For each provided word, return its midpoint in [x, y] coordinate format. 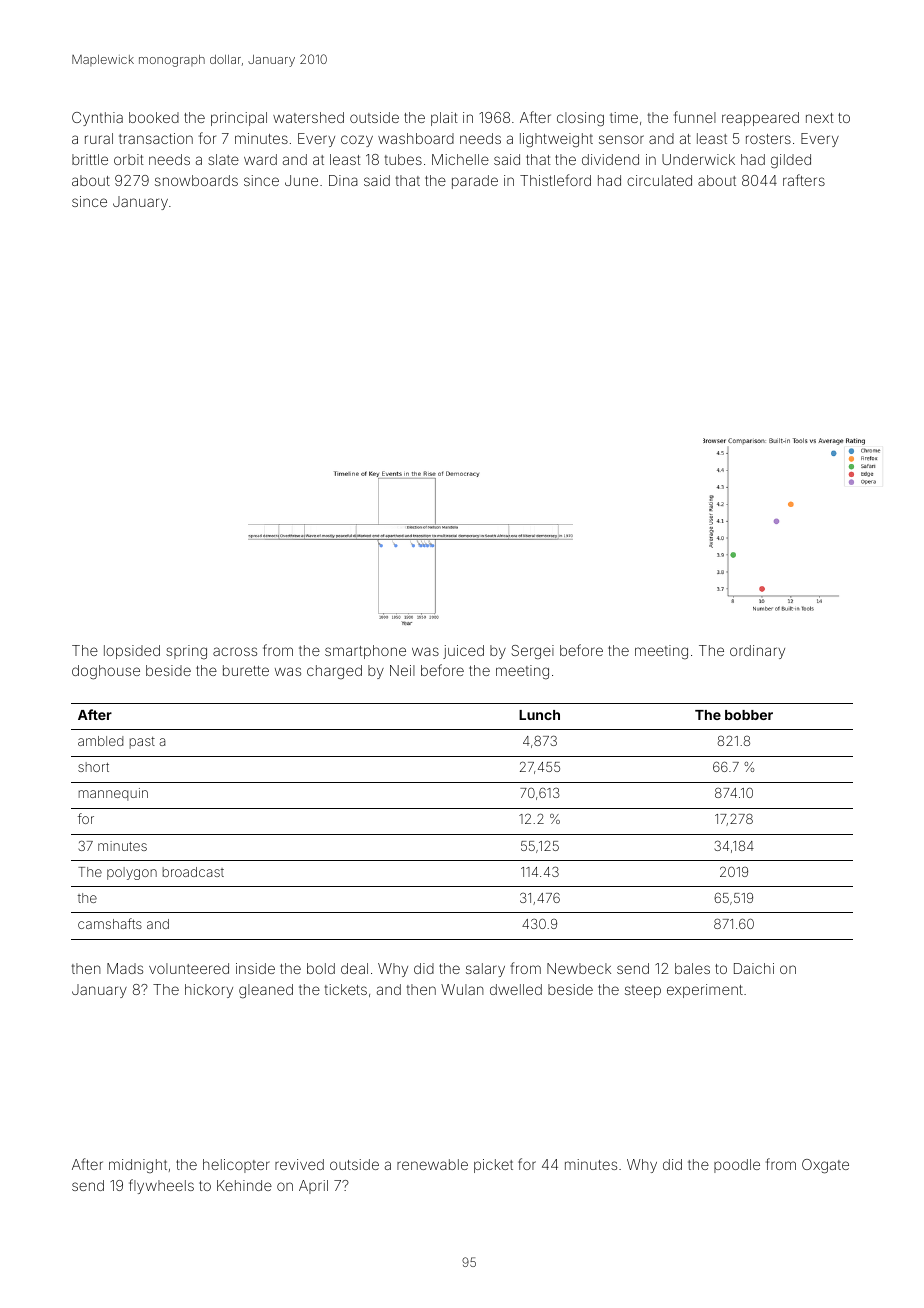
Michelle [460, 159]
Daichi [754, 968]
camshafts [110, 923]
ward [260, 159]
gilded [791, 161]
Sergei [532, 652]
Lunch [539, 715]
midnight [138, 1166]
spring [186, 652]
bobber [749, 715]
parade [475, 182]
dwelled [516, 989]
